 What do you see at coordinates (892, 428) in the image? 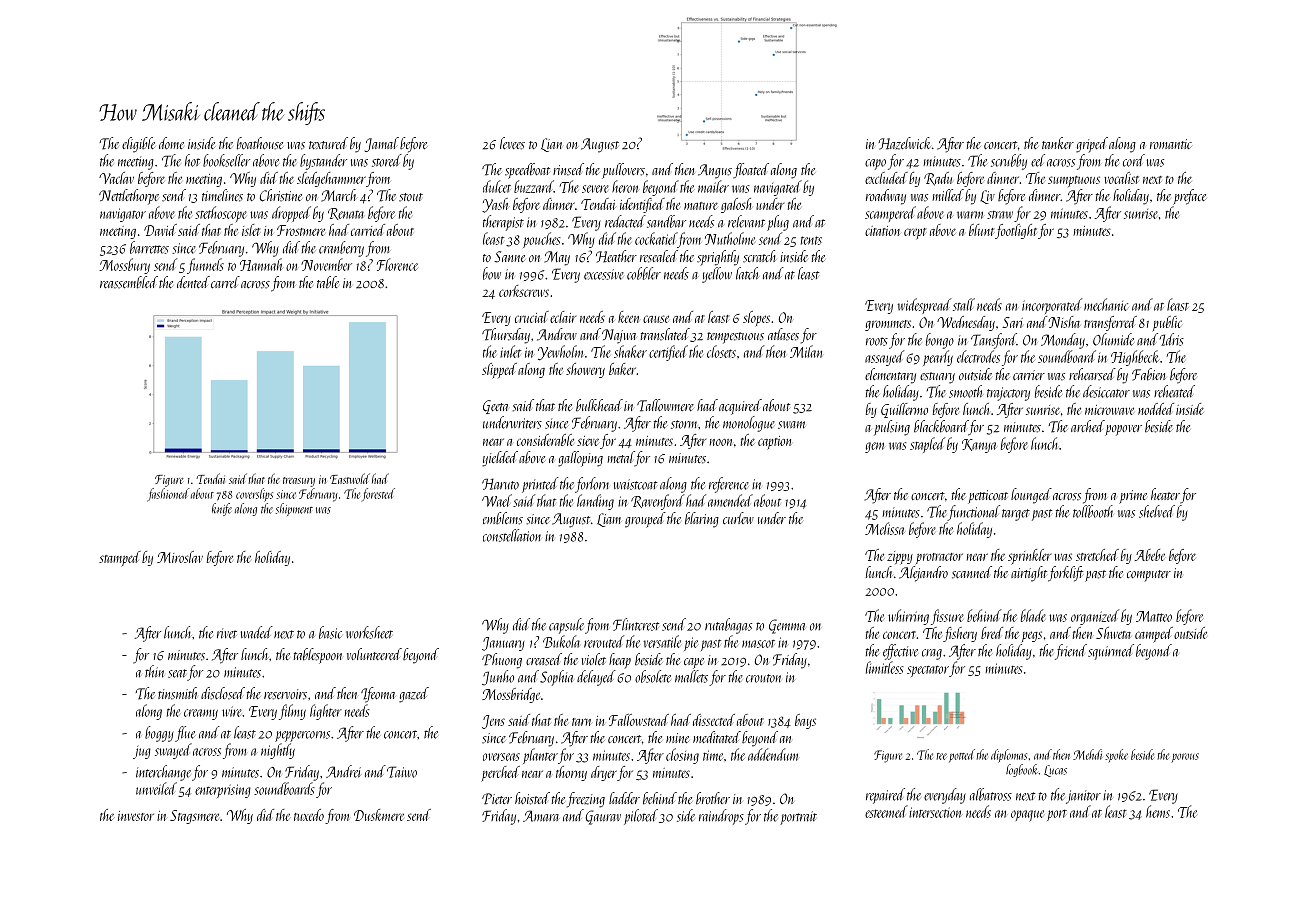
I see `pulsing` at bounding box center [892, 428].
